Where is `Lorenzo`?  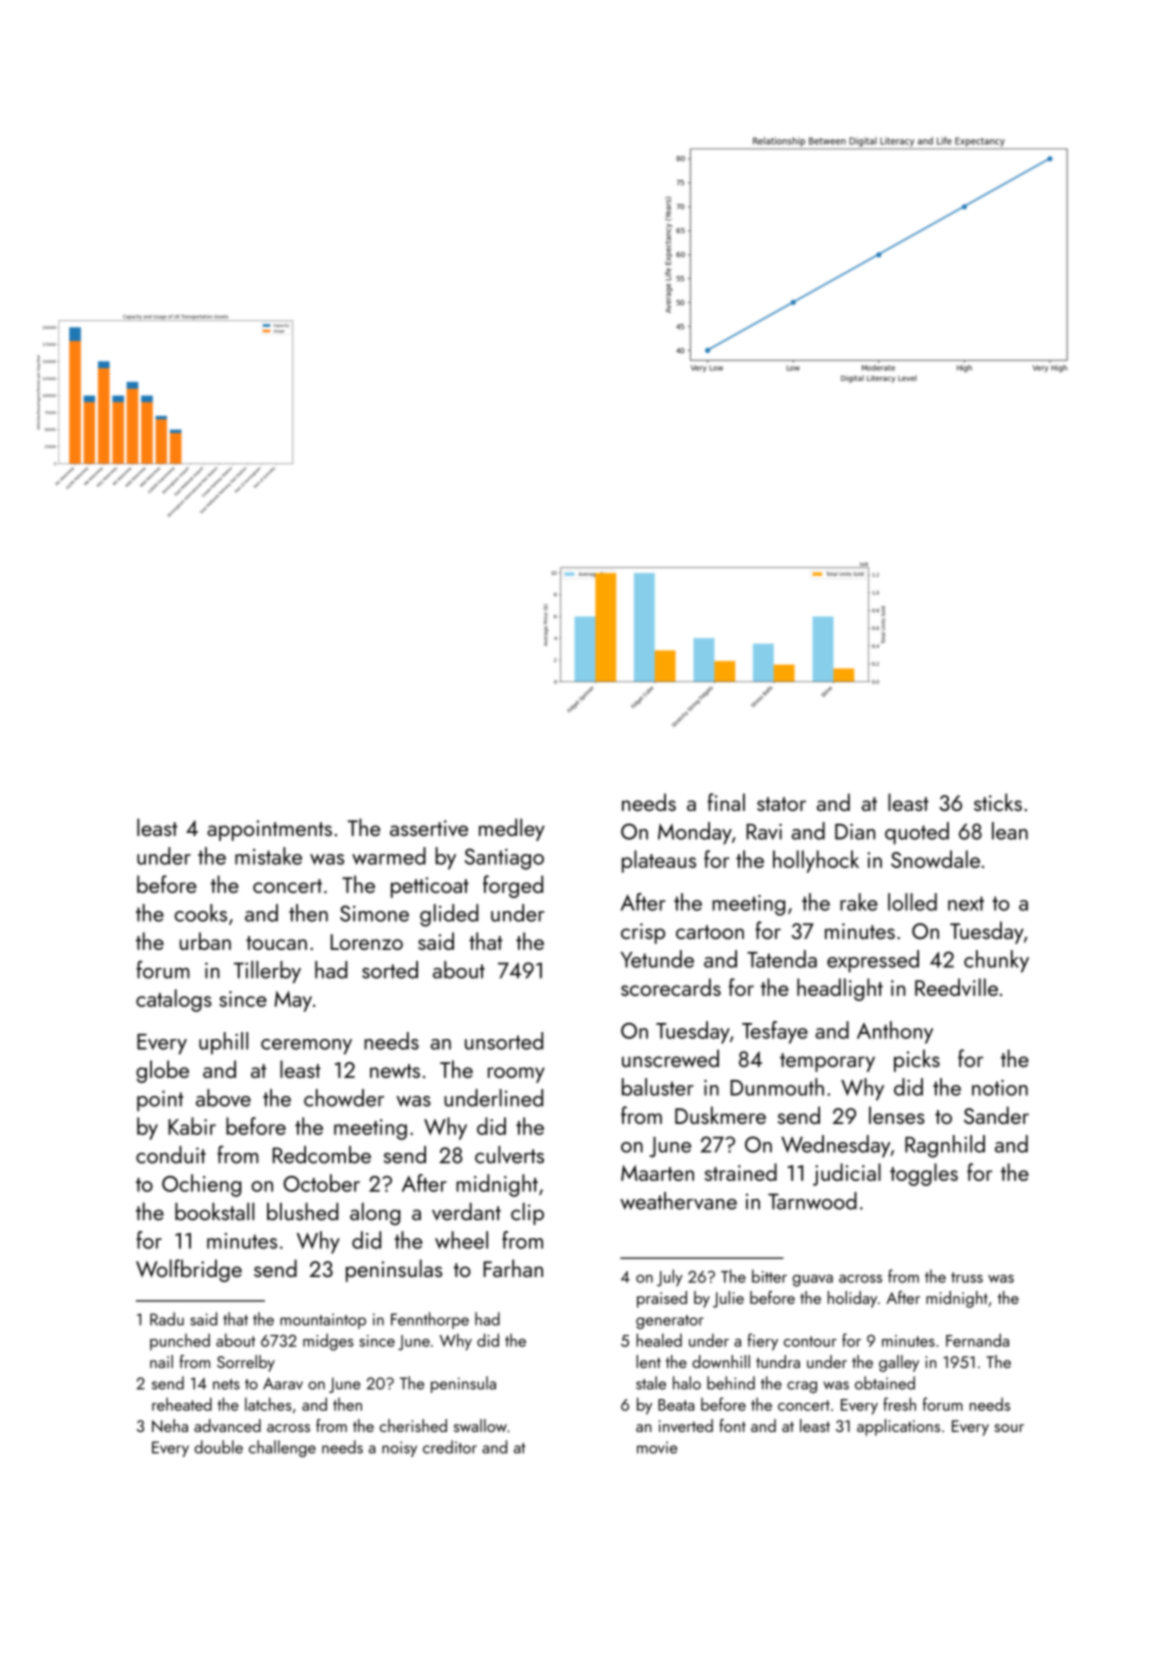
Lorenzo is located at coordinates (367, 942).
